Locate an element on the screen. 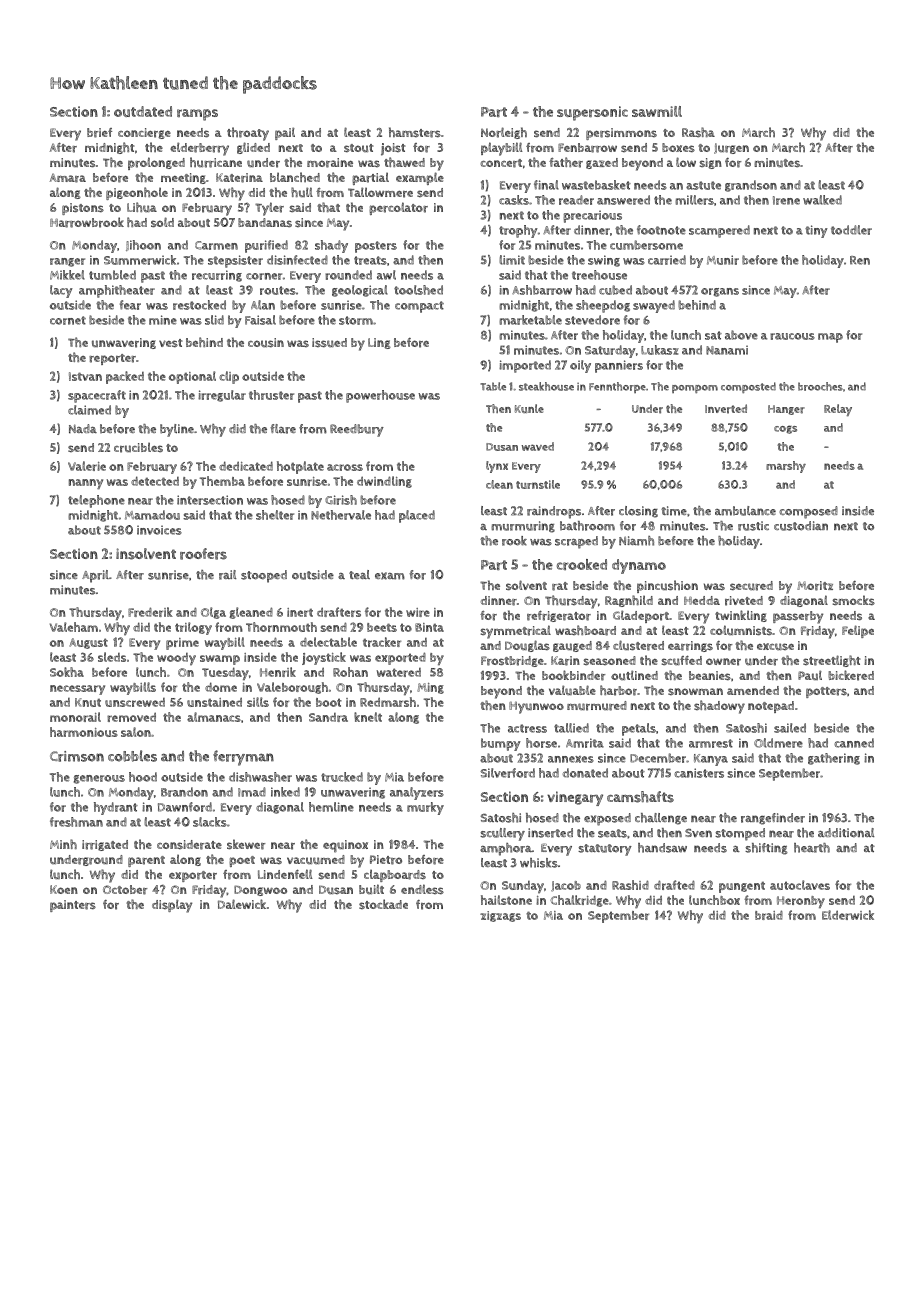  Norleigh is located at coordinates (504, 133).
